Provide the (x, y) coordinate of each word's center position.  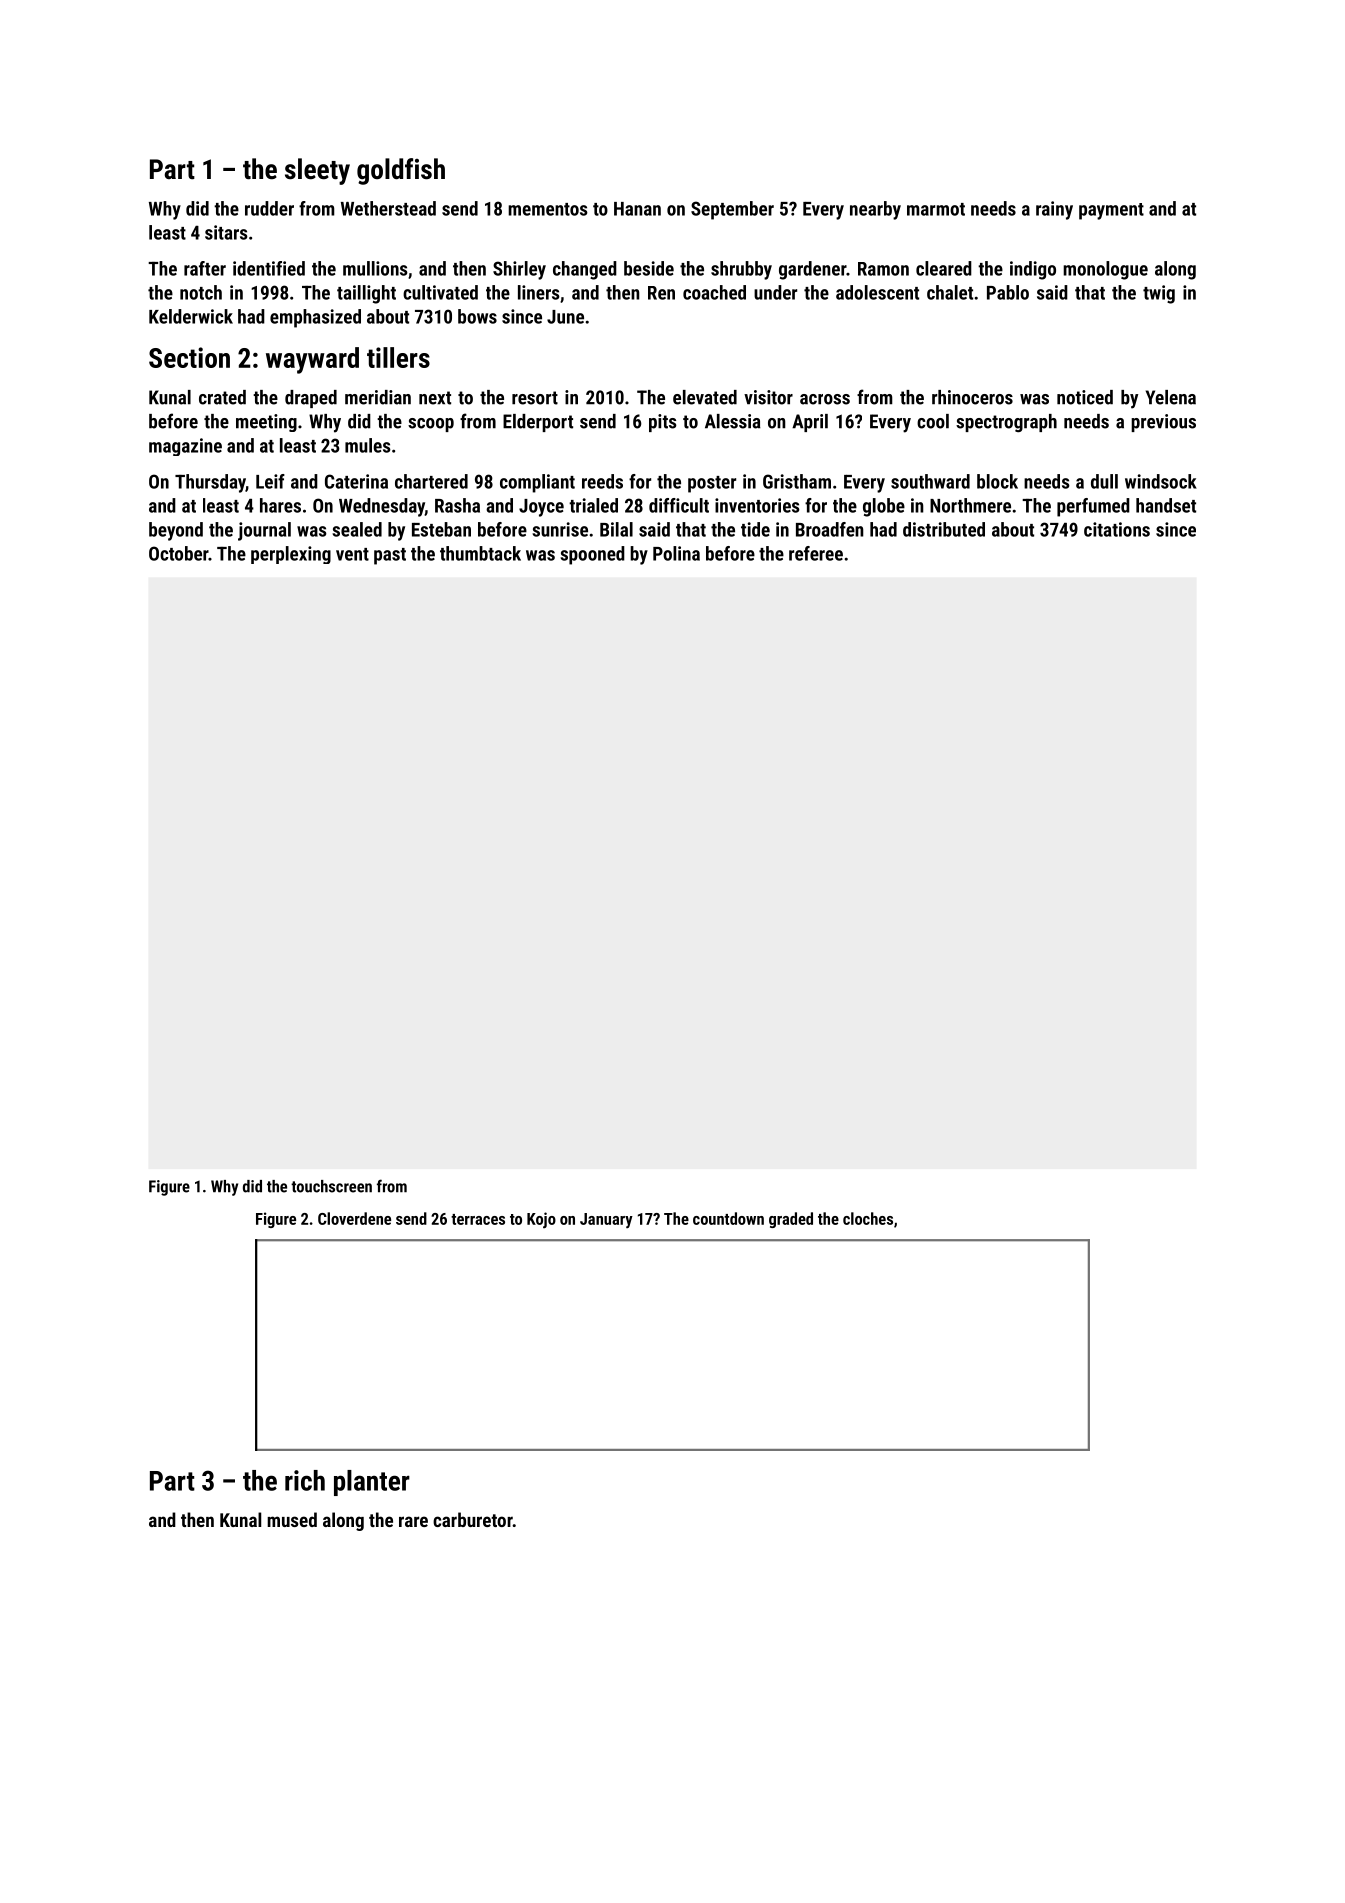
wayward (312, 360)
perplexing (291, 555)
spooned (592, 555)
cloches (868, 1218)
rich (305, 1480)
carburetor (473, 1519)
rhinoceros (972, 397)
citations (1117, 529)
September (732, 210)
